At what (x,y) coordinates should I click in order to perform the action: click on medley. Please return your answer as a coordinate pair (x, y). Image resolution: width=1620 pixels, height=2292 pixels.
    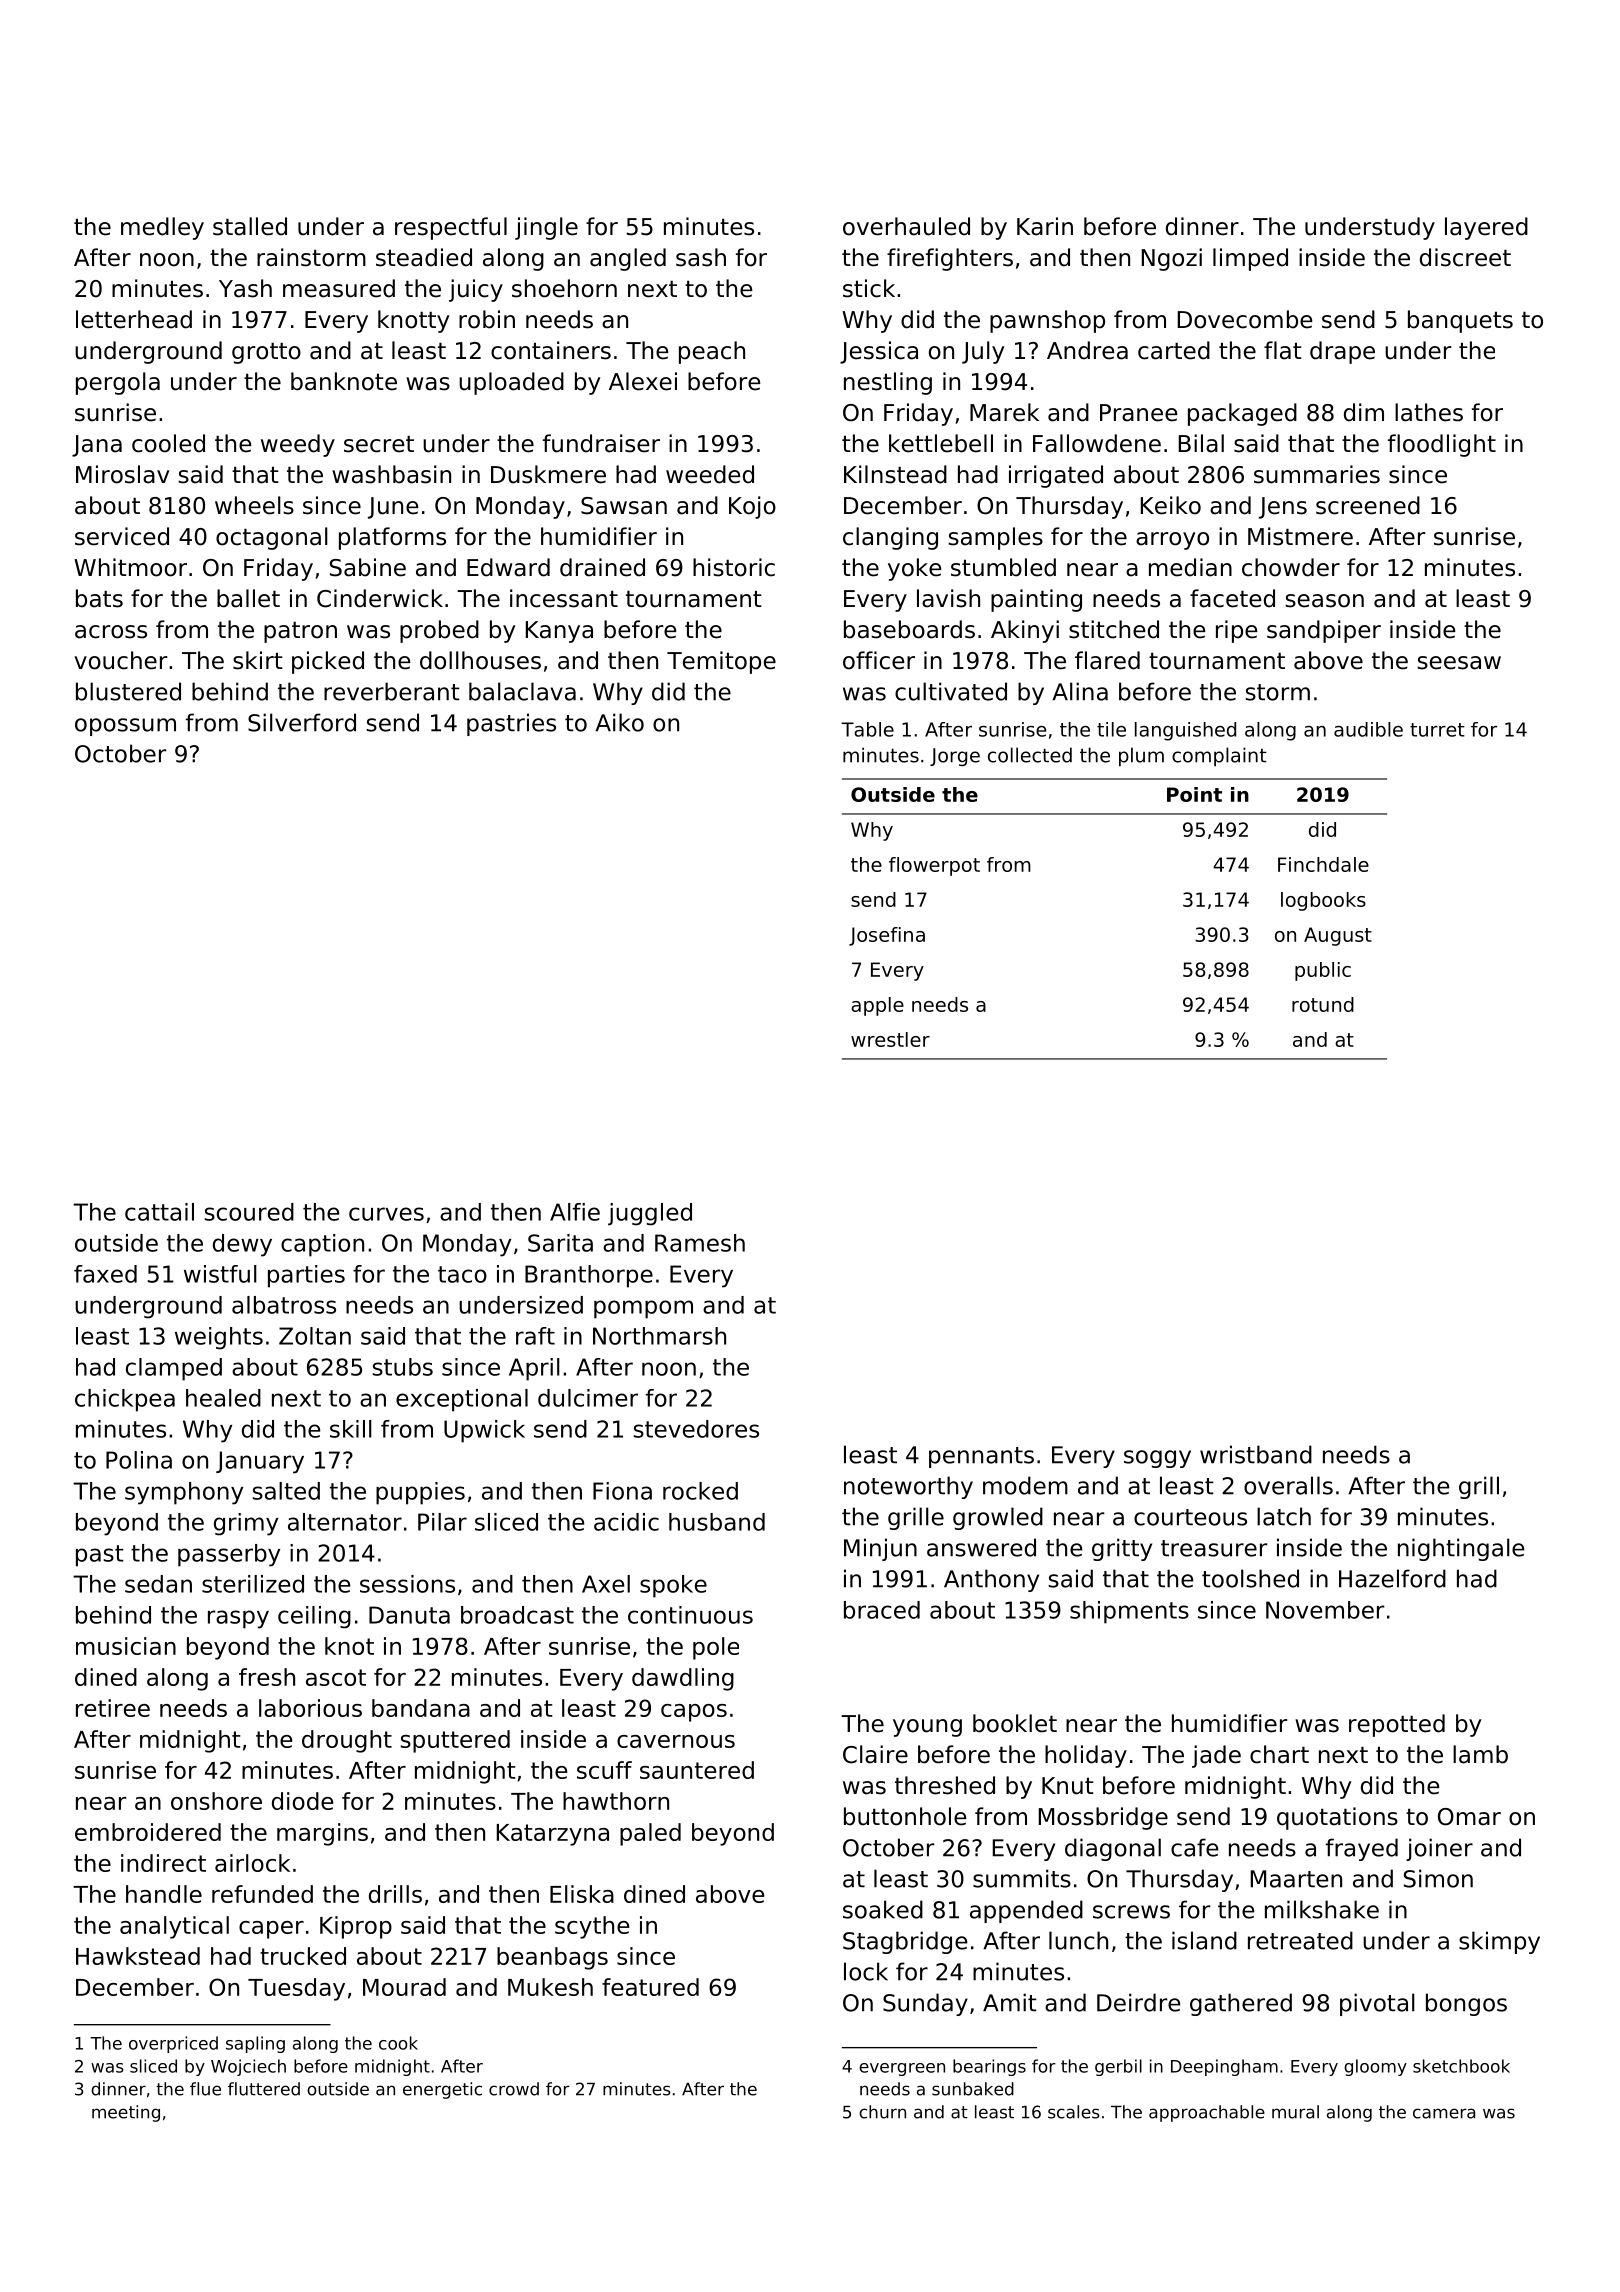
    Looking at the image, I should click on (162, 228).
